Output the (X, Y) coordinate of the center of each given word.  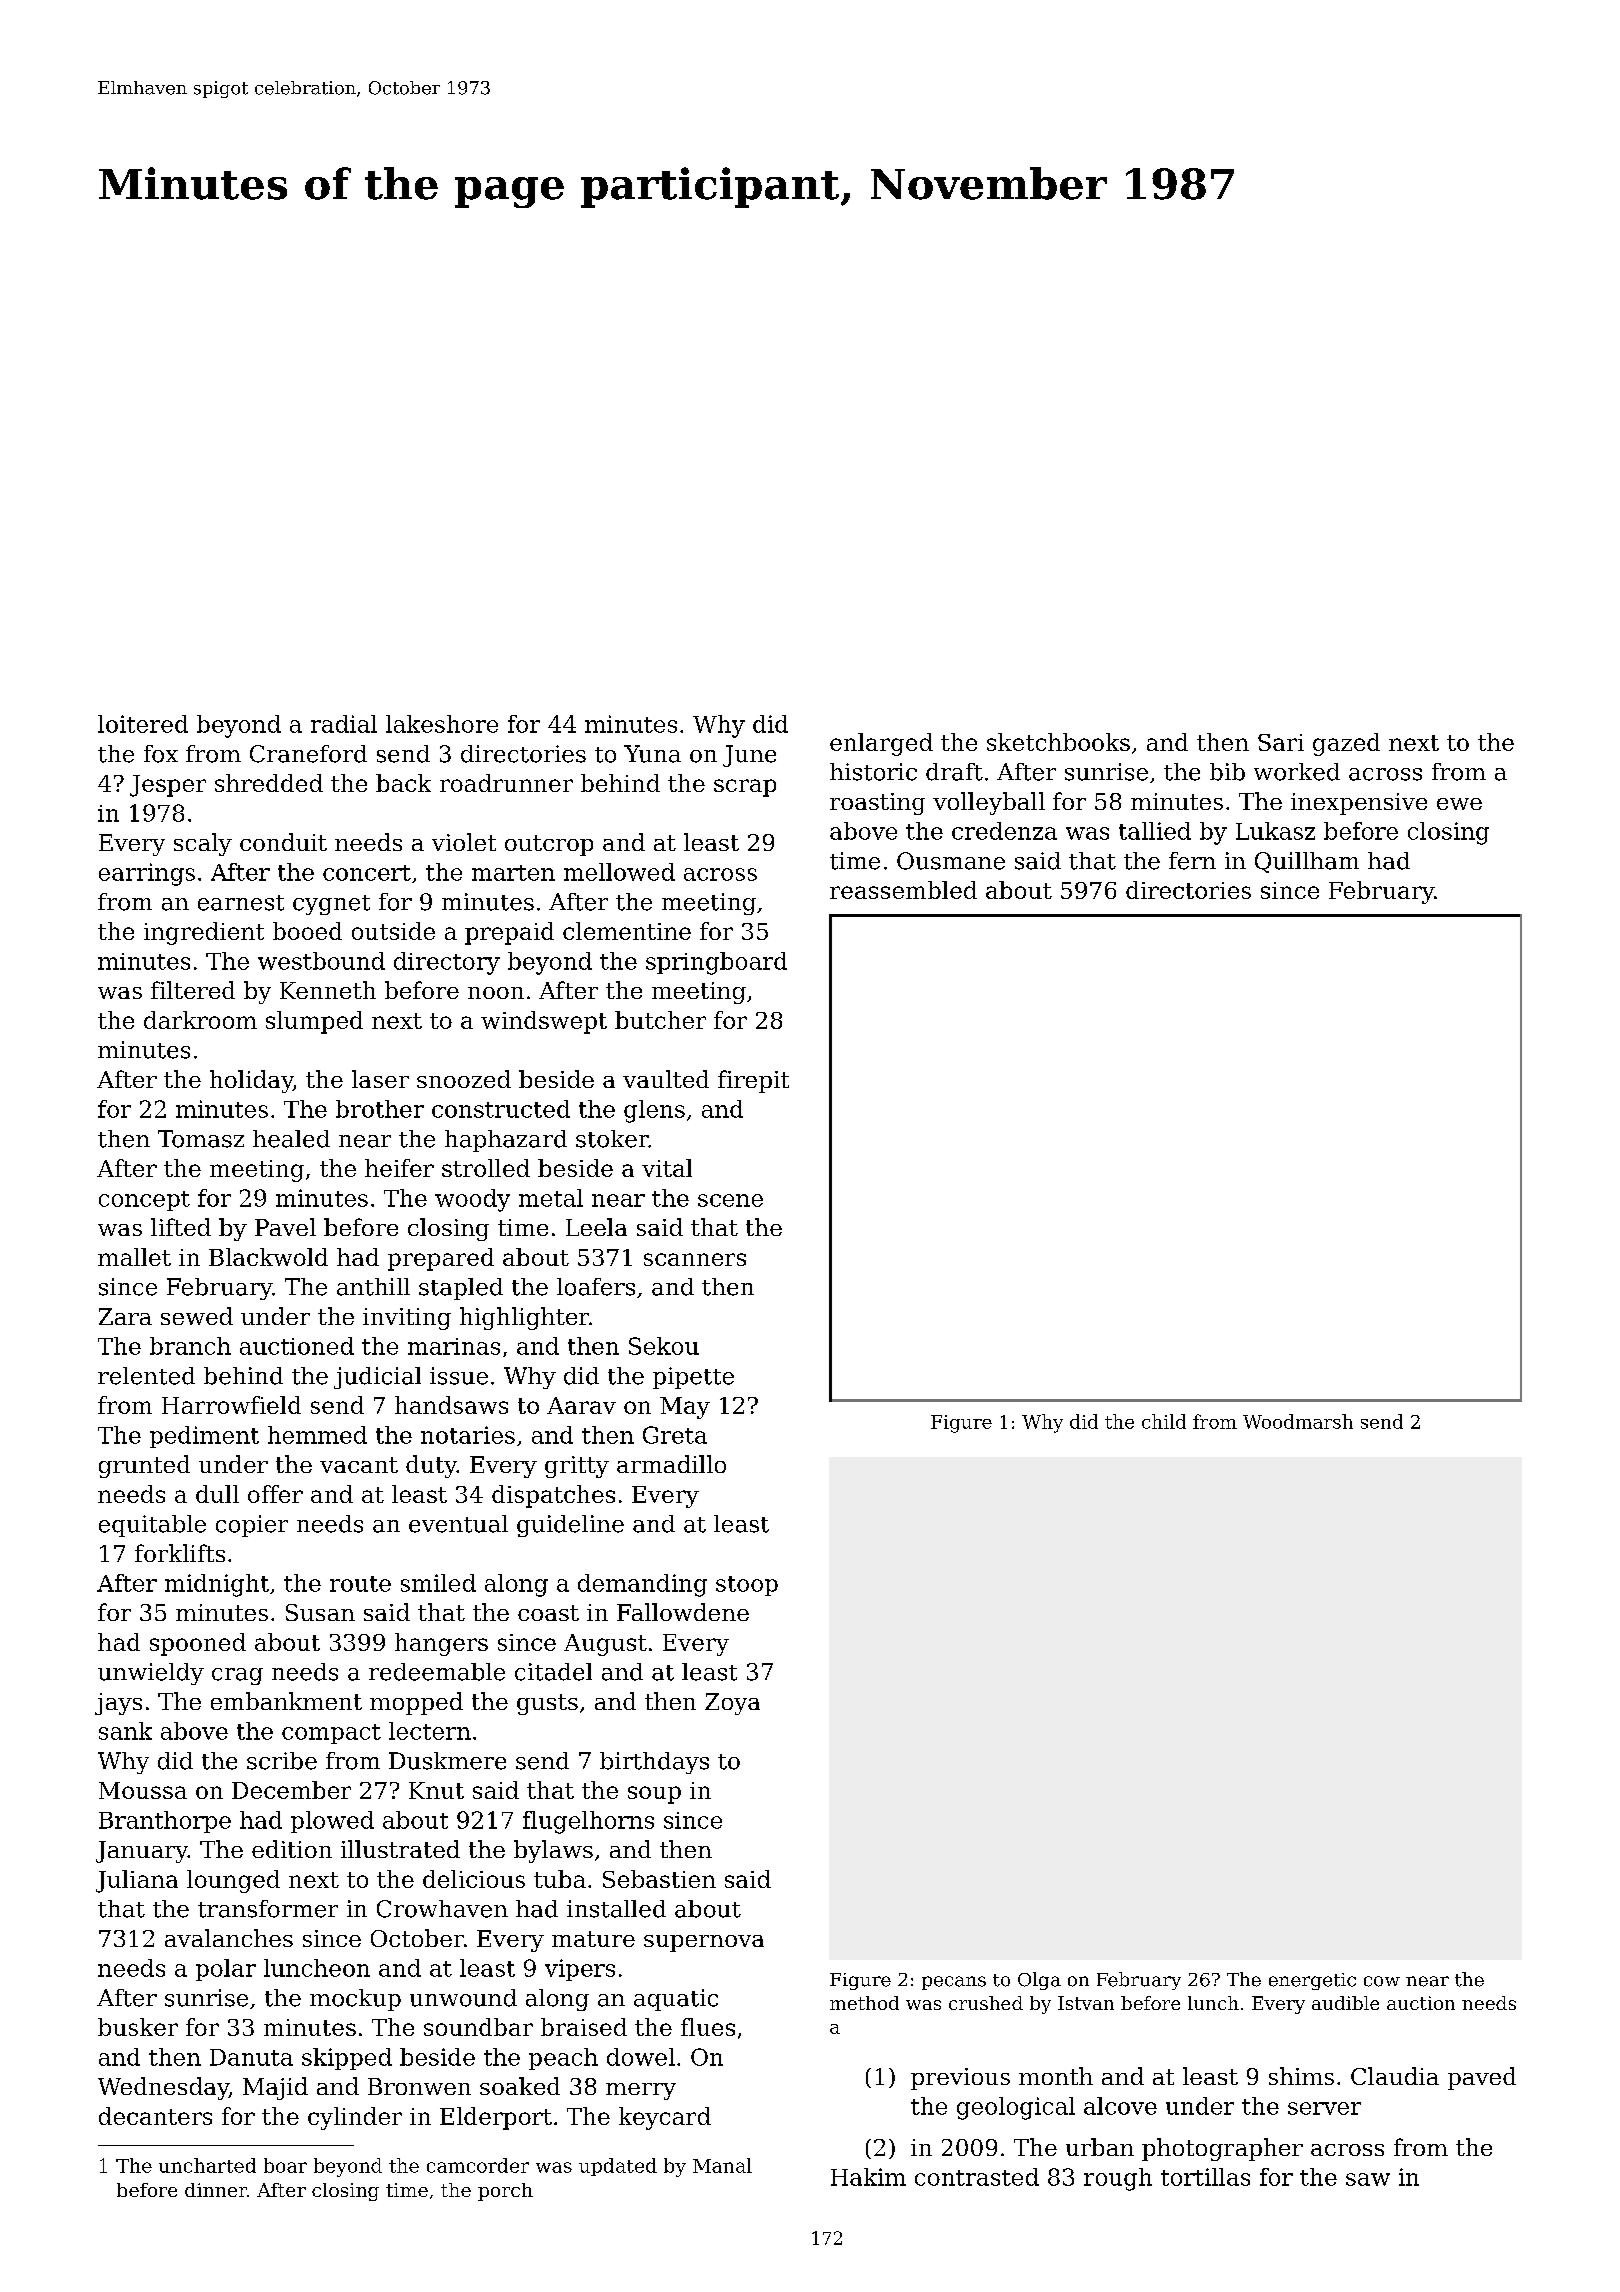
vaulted (666, 1079)
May (685, 1408)
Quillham (1307, 862)
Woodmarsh (1298, 1421)
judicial (377, 1378)
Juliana (137, 1881)
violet (464, 842)
